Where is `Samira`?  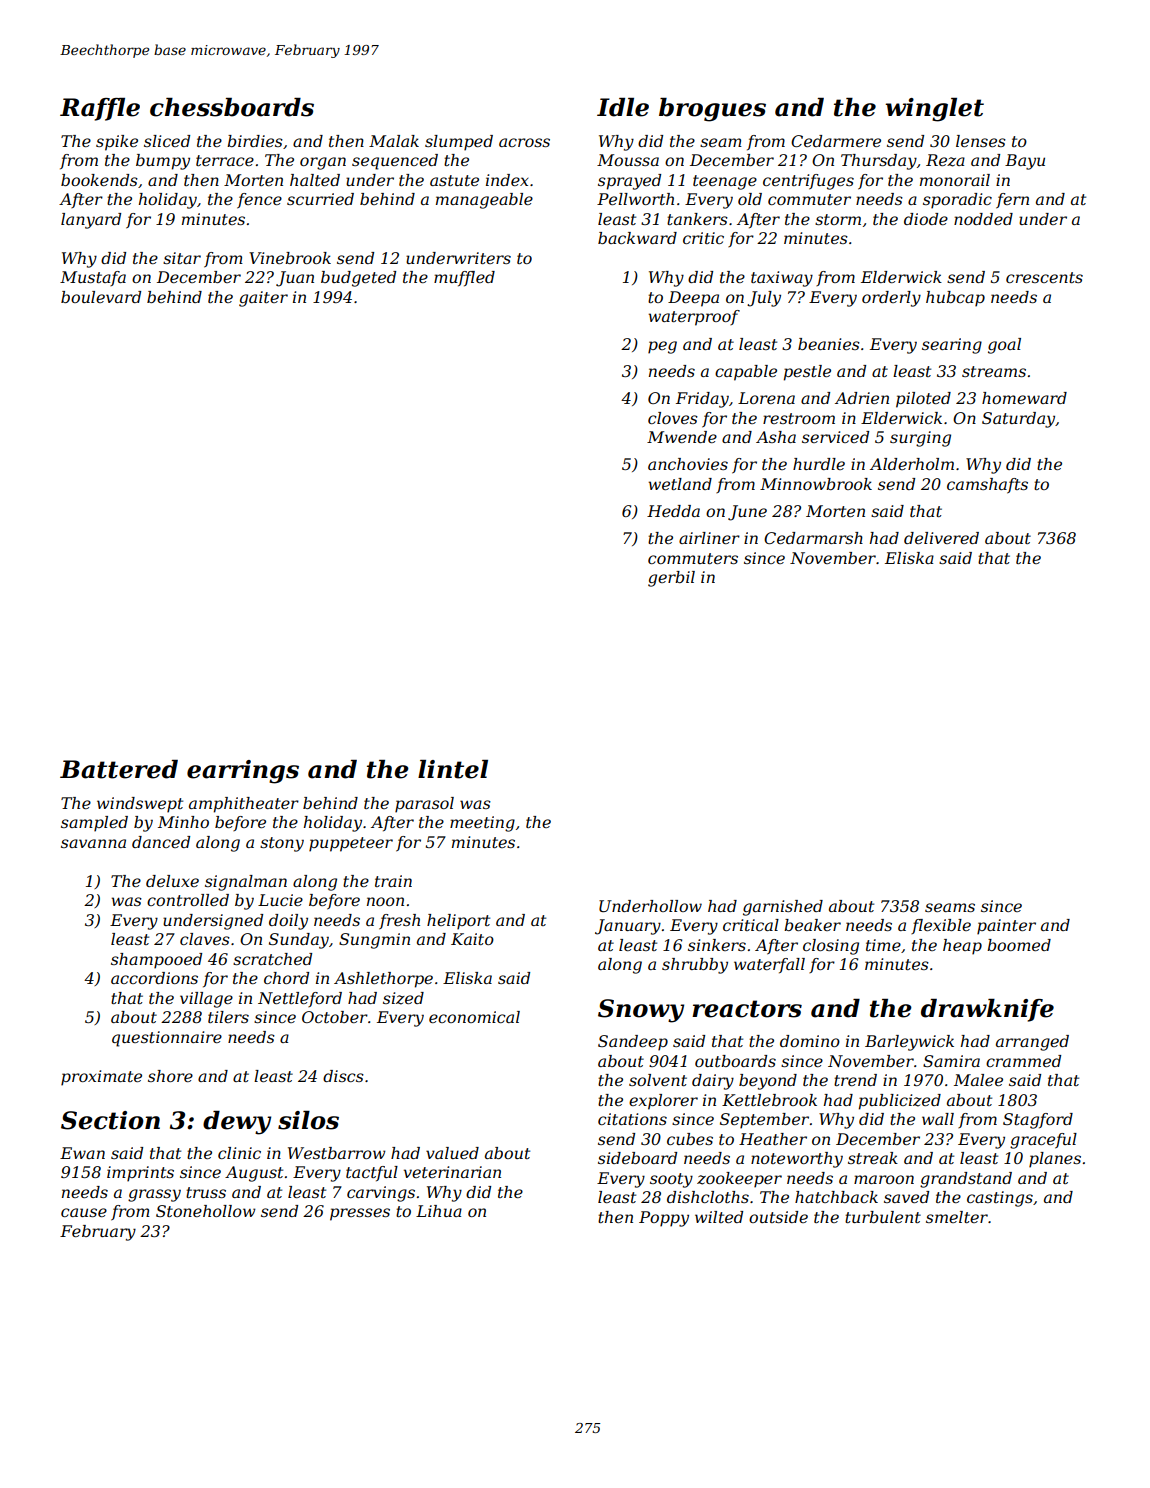 Samira is located at coordinates (951, 1061).
